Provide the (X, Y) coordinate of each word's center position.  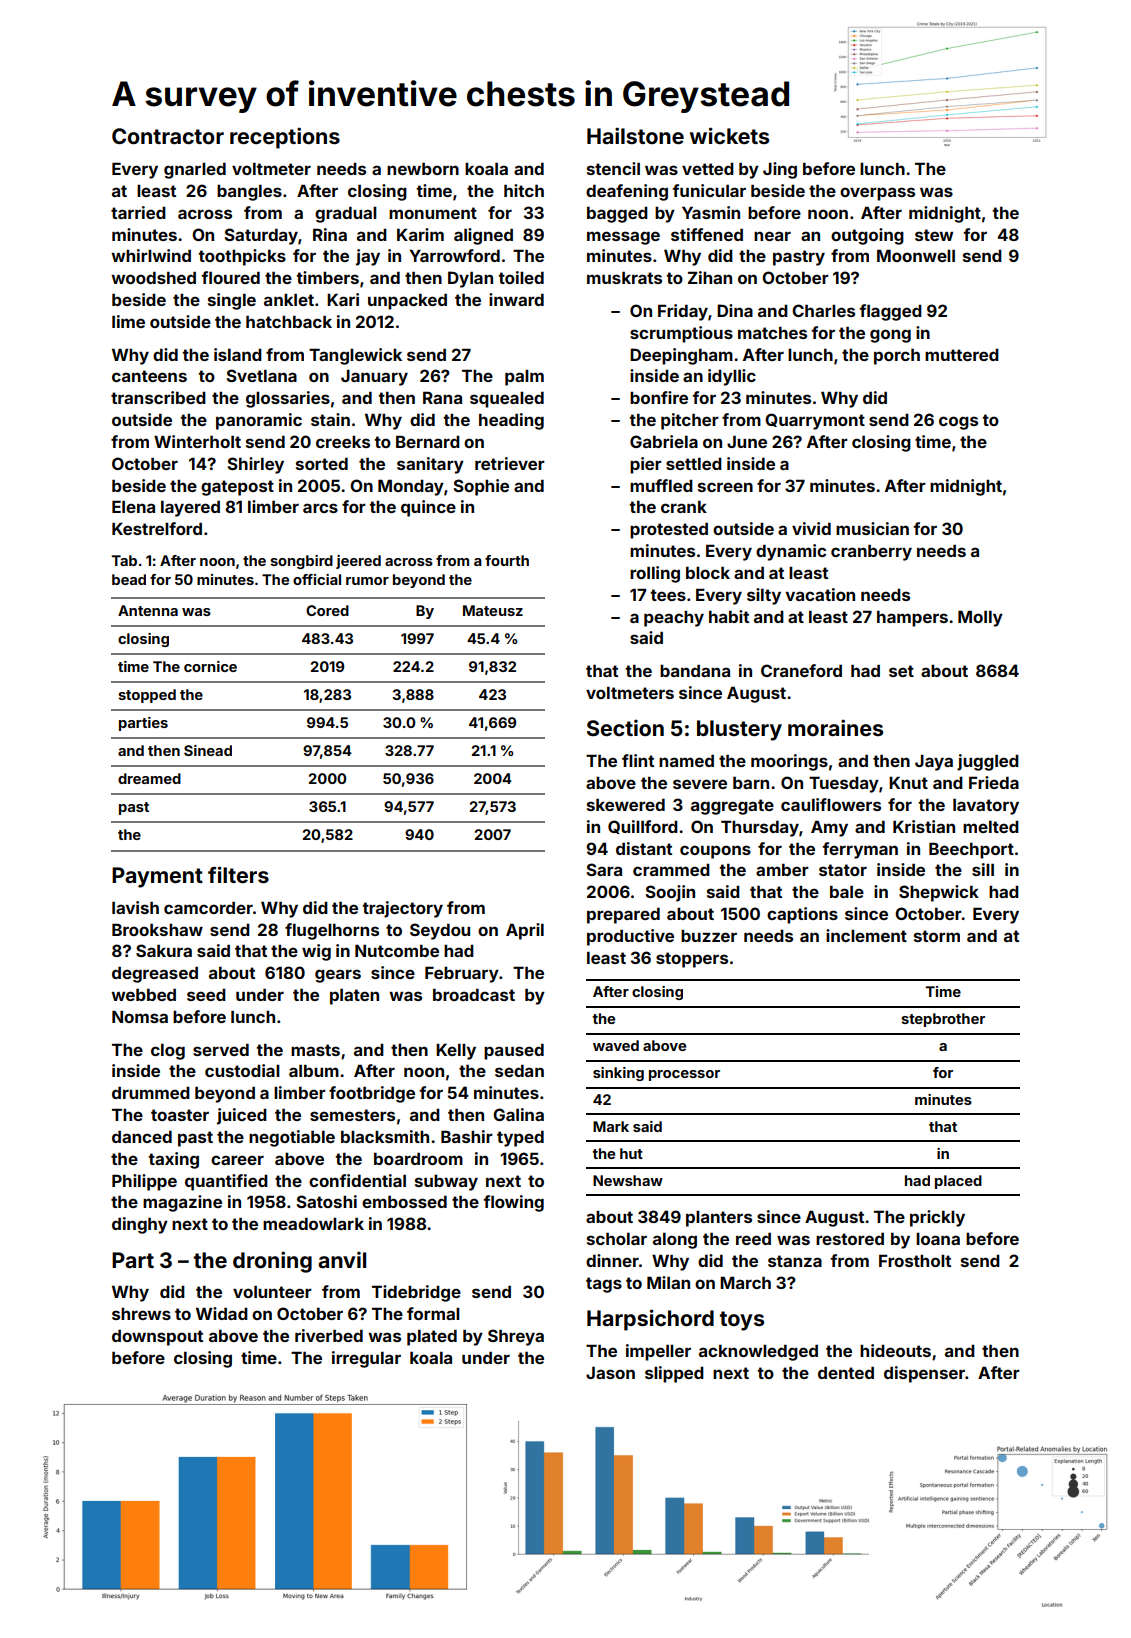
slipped (674, 1374)
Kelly (456, 1051)
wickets (729, 135)
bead (129, 579)
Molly (980, 618)
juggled (988, 762)
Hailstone (635, 135)
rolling (655, 574)
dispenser (924, 1374)
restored (850, 1238)
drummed (151, 1092)
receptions (285, 138)
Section (625, 727)
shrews (141, 1314)
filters (238, 874)
